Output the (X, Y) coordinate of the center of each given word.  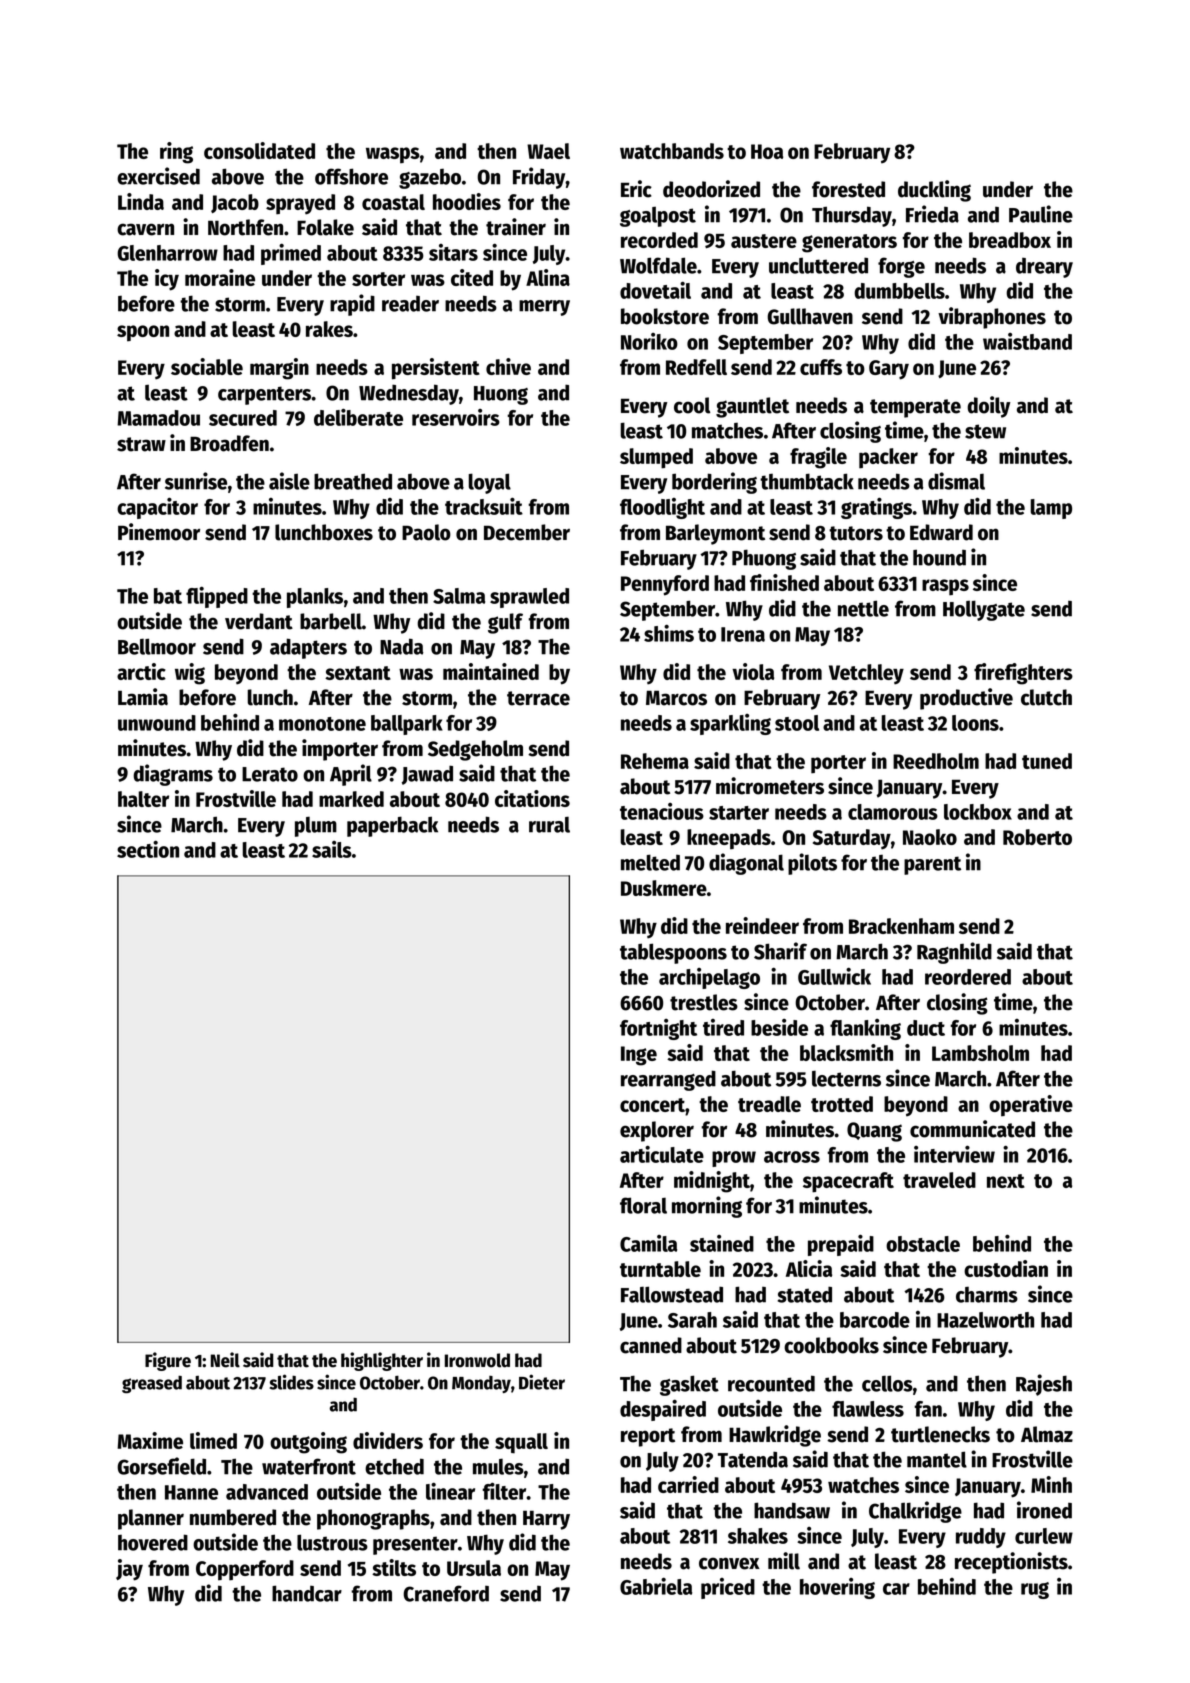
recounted (771, 1383)
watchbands (672, 151)
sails (332, 849)
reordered (968, 977)
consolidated (259, 150)
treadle (769, 1104)
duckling (934, 191)
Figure (168, 1361)
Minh (1051, 1484)
